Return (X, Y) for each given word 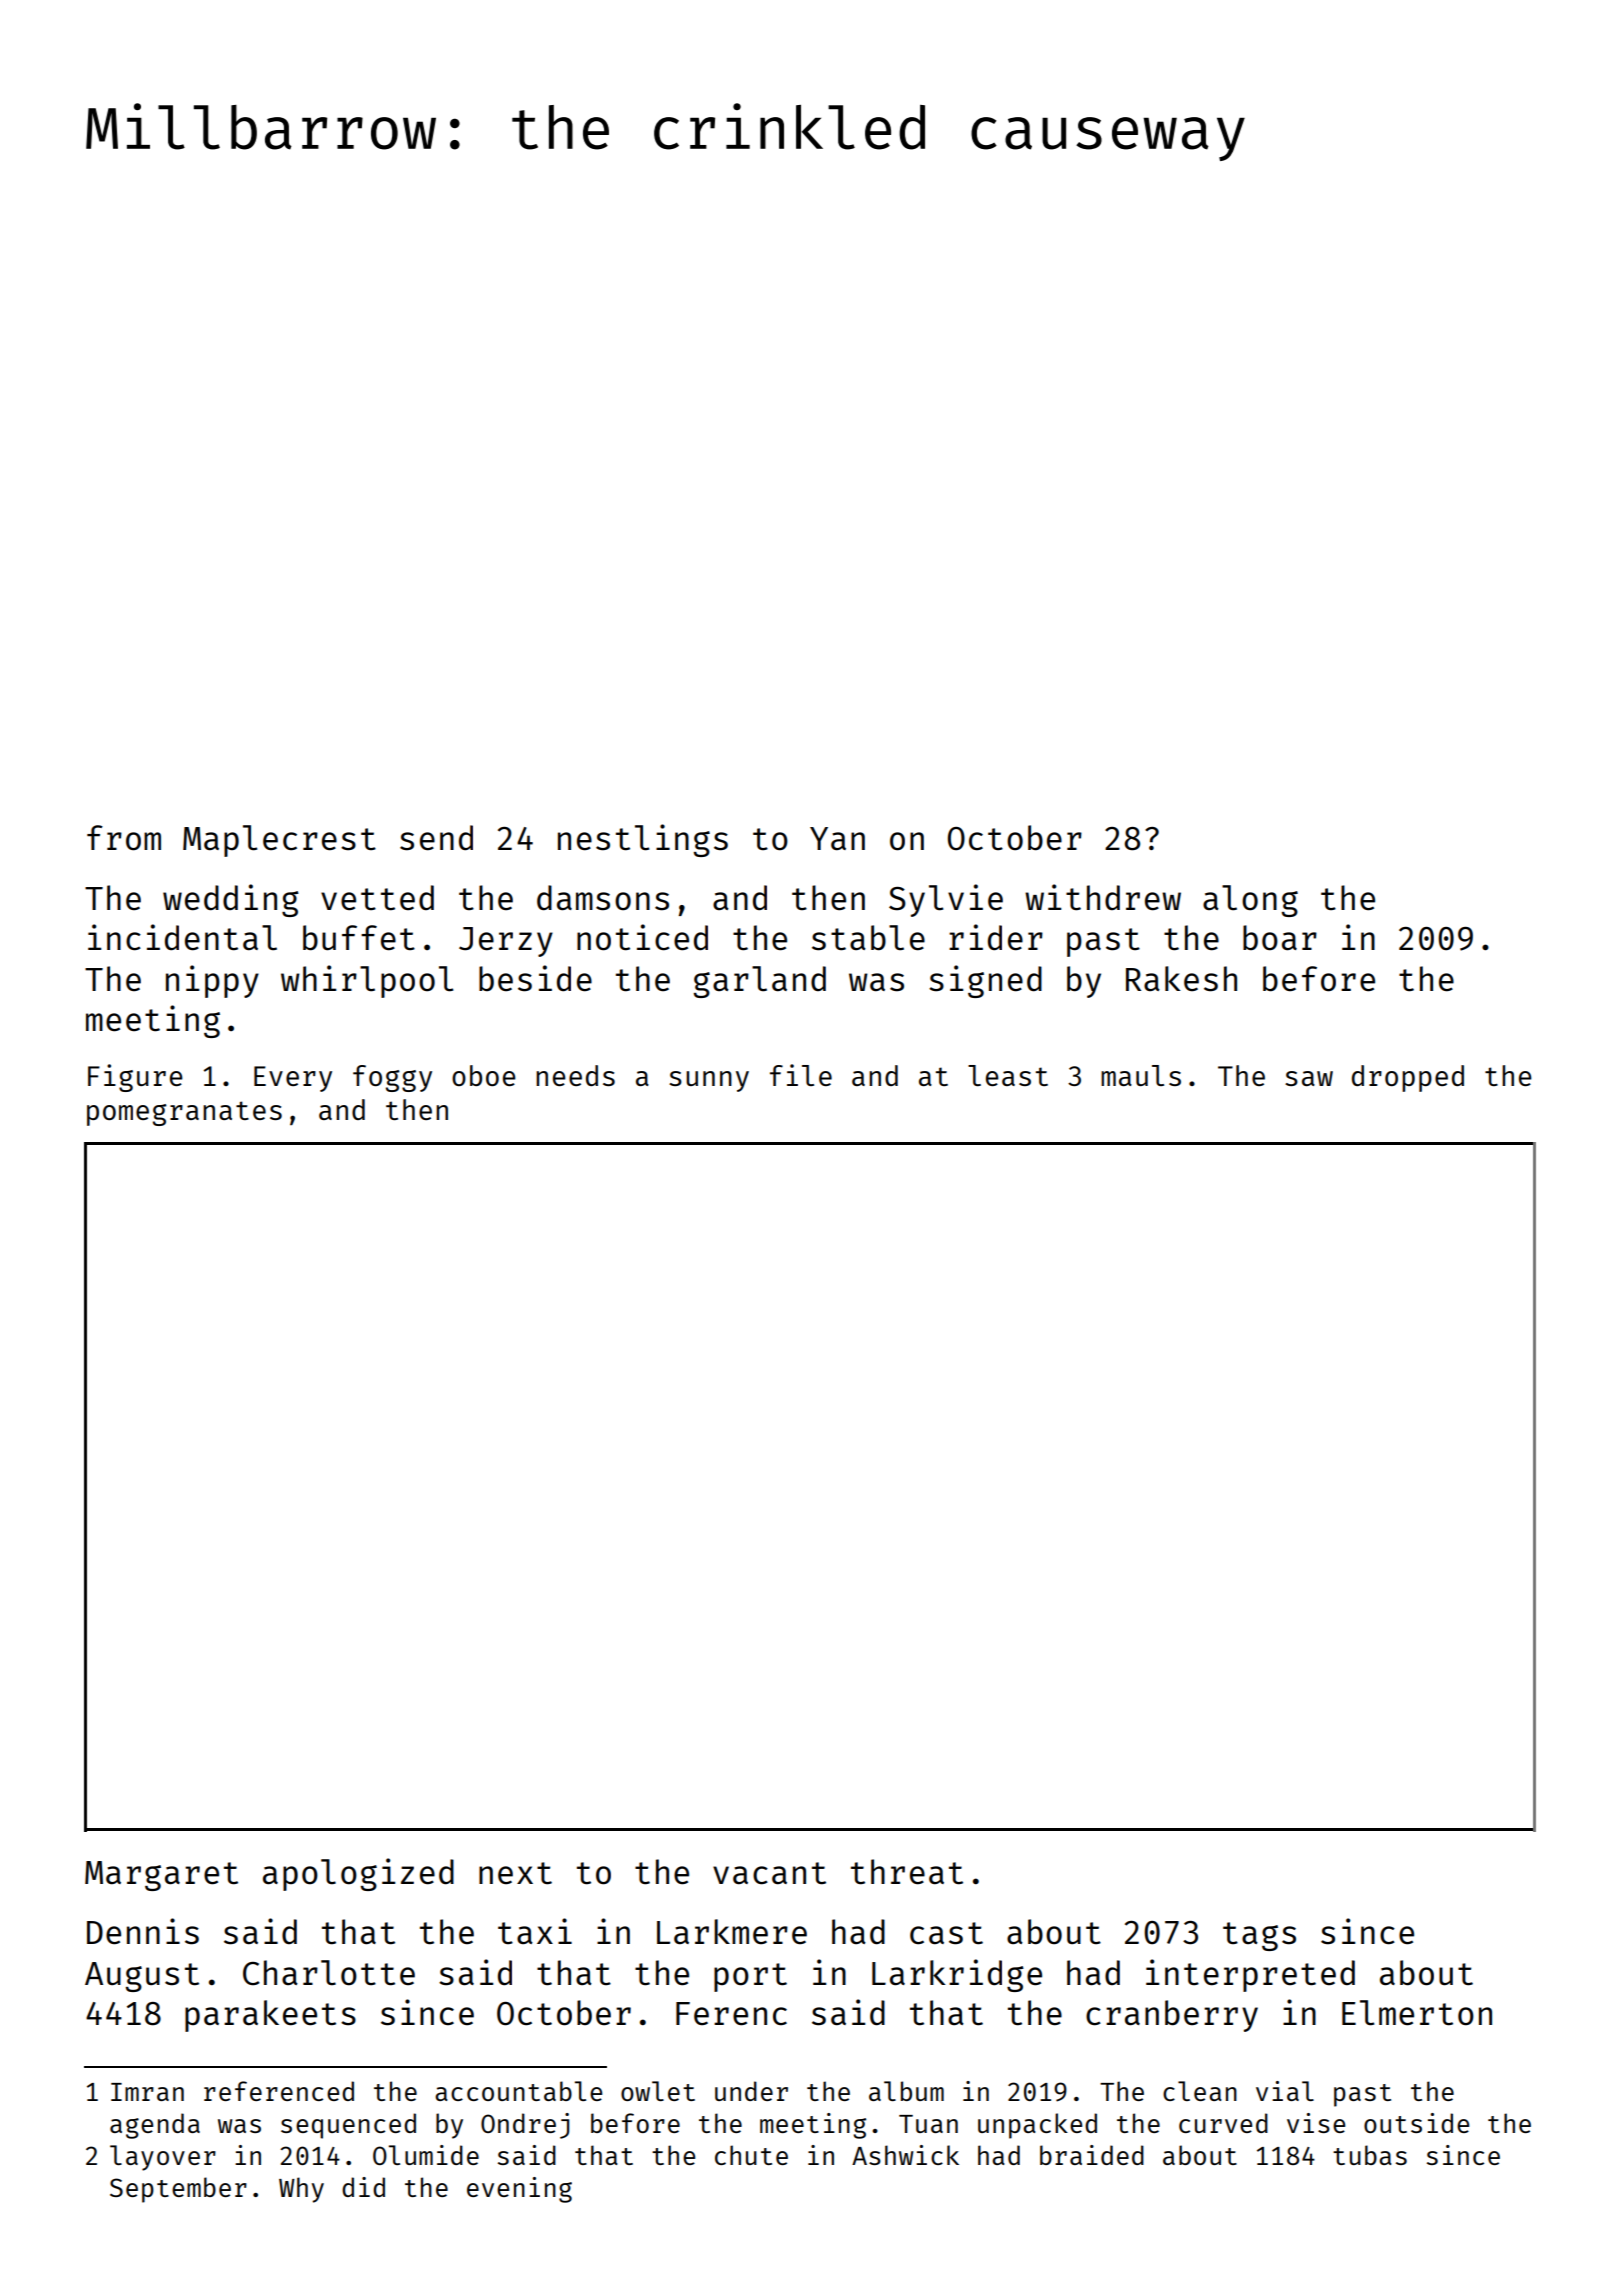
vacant (769, 1873)
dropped (1408, 1078)
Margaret (161, 1876)
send (436, 838)
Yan (837, 839)
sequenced (348, 2126)
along (1250, 901)
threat (907, 1872)
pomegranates (184, 1113)
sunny (709, 1081)
